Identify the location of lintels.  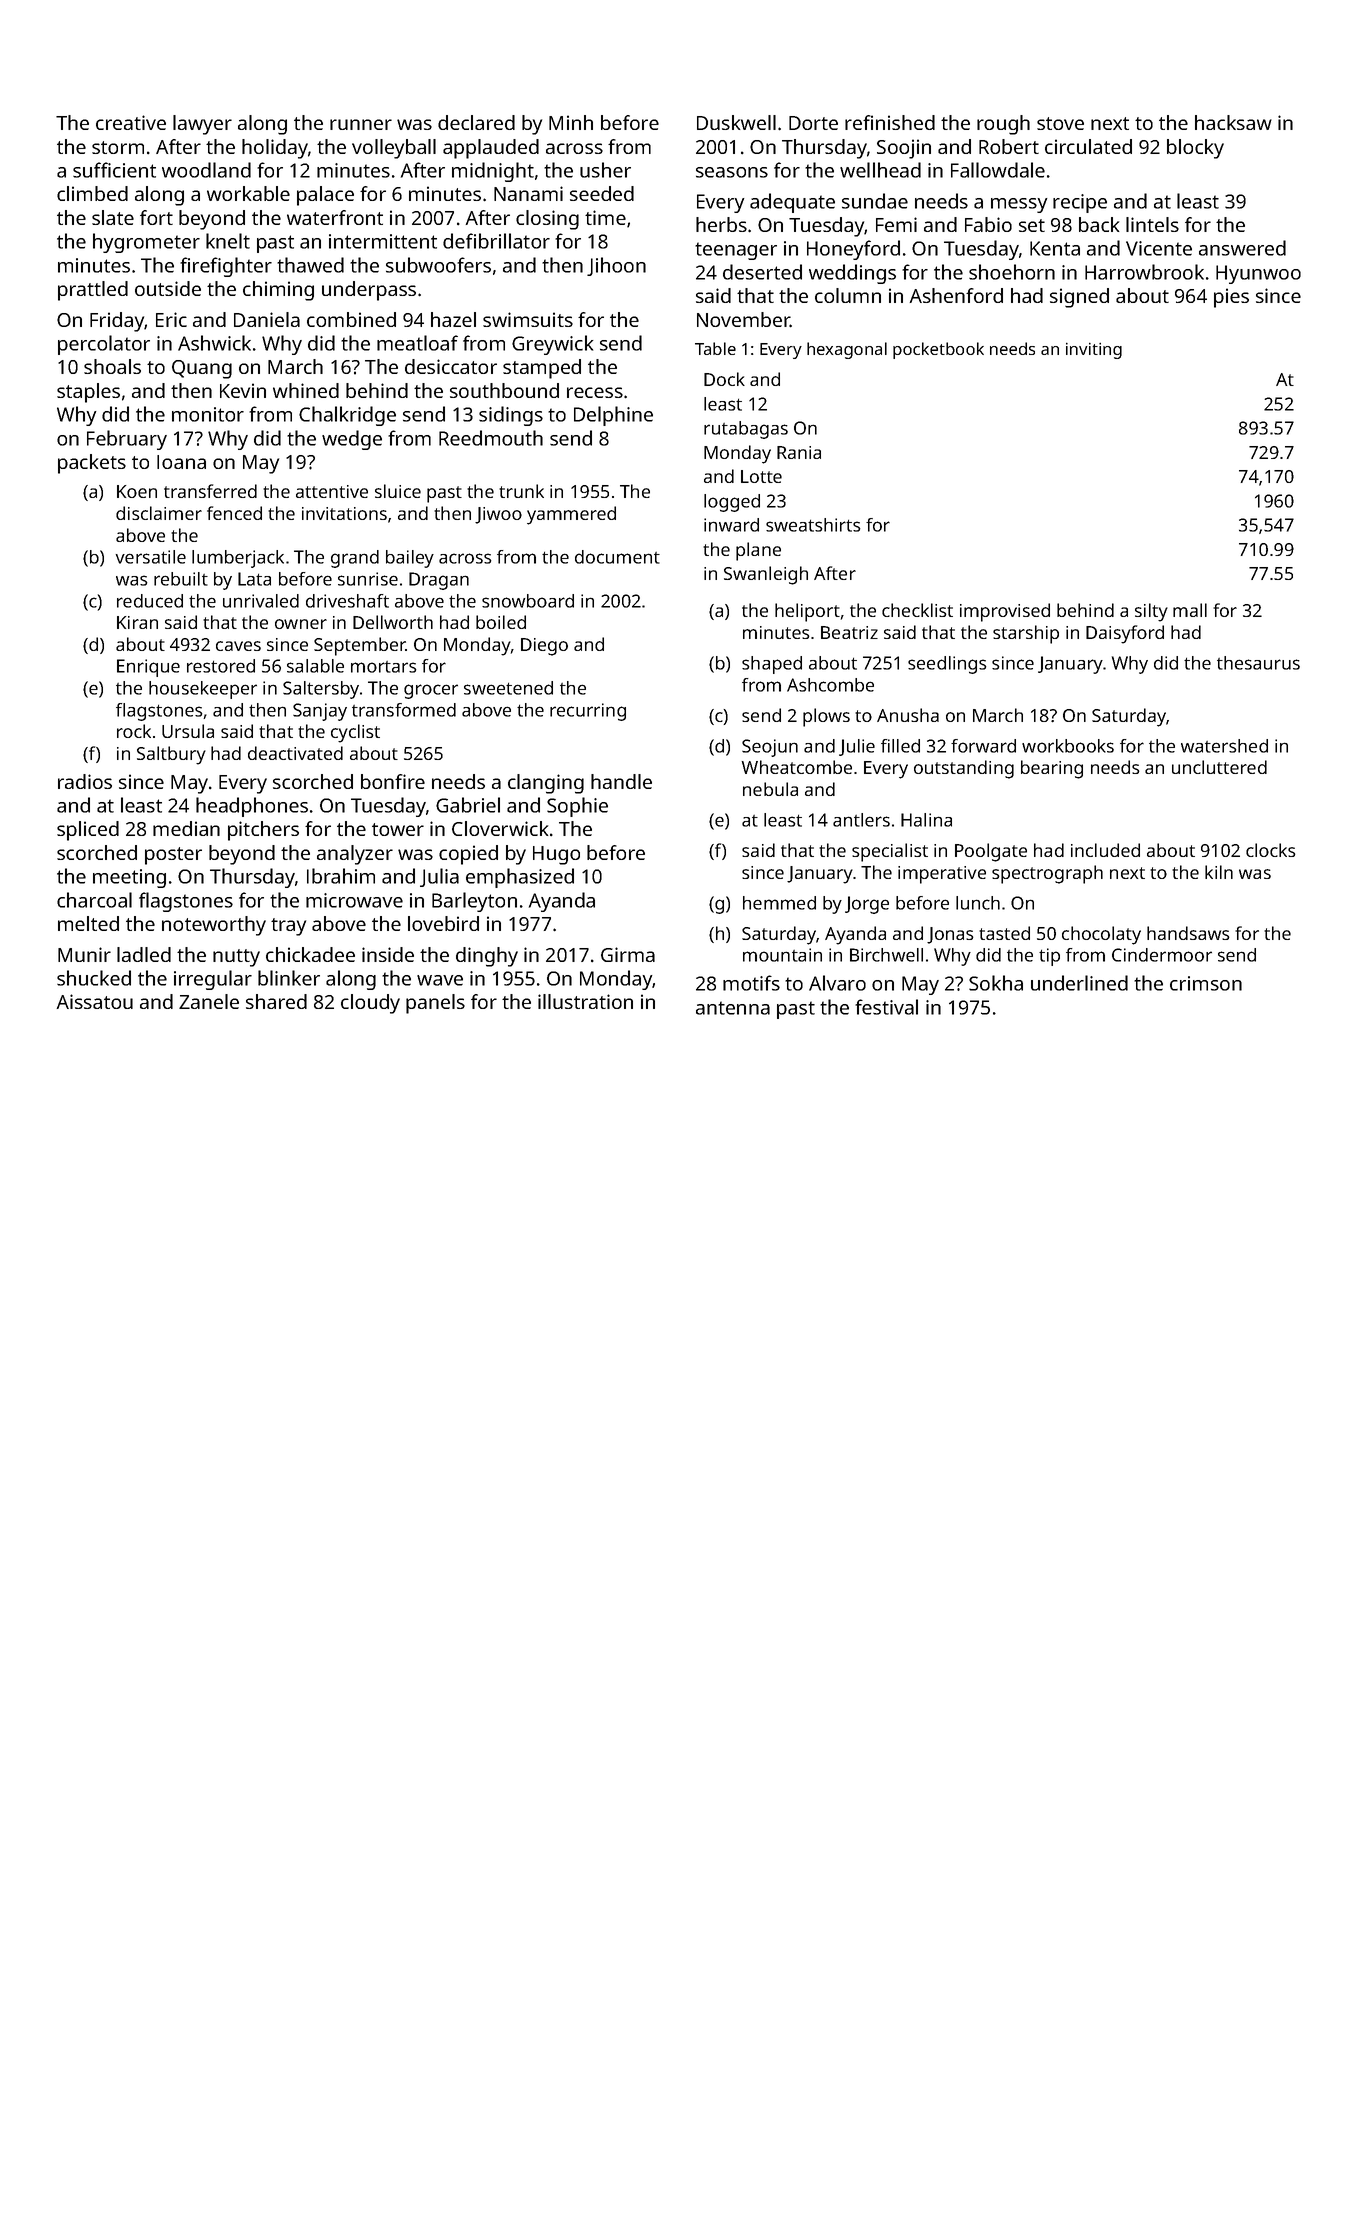
(1152, 224).
